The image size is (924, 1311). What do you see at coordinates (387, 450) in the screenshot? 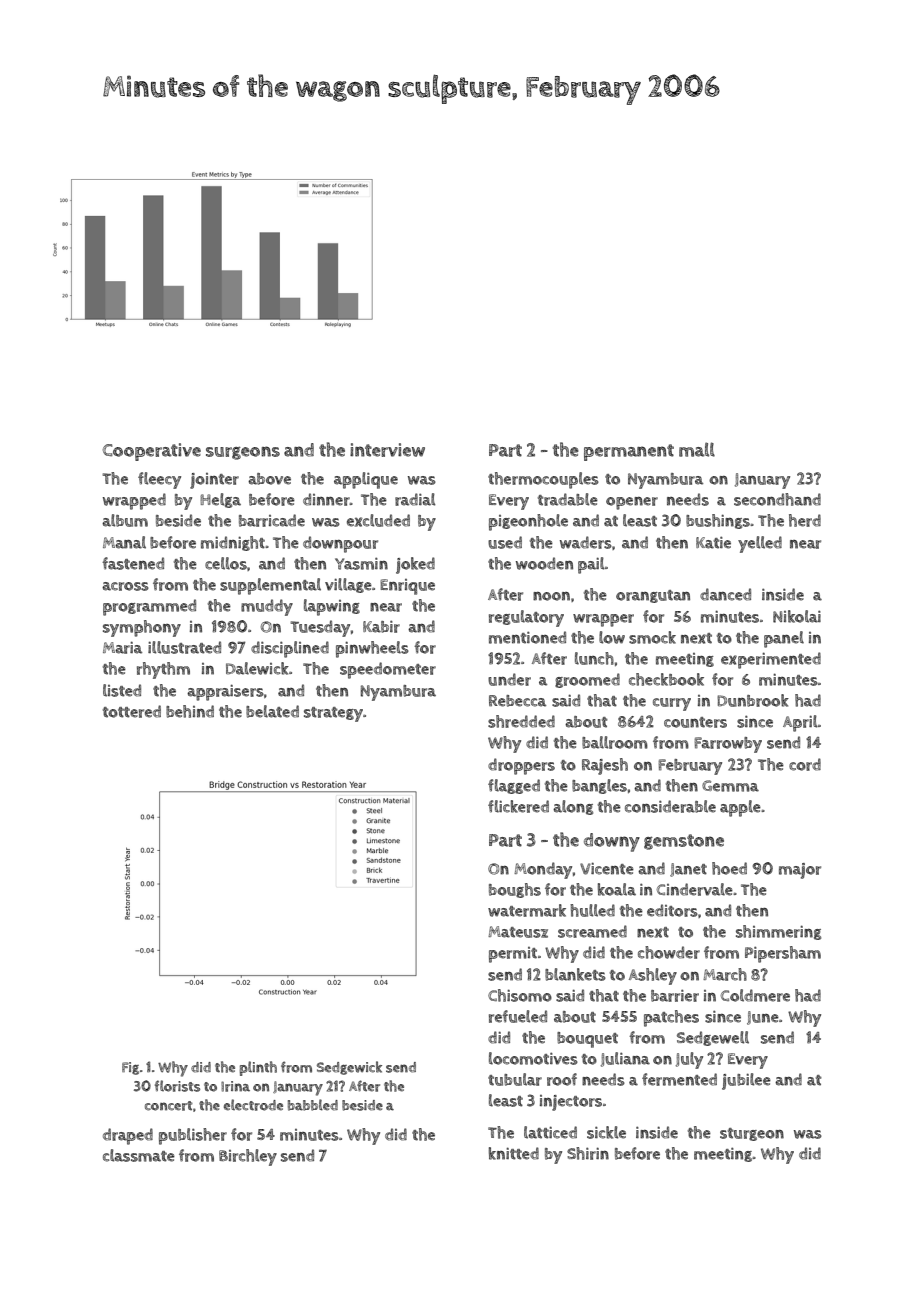
I see `interview` at bounding box center [387, 450].
